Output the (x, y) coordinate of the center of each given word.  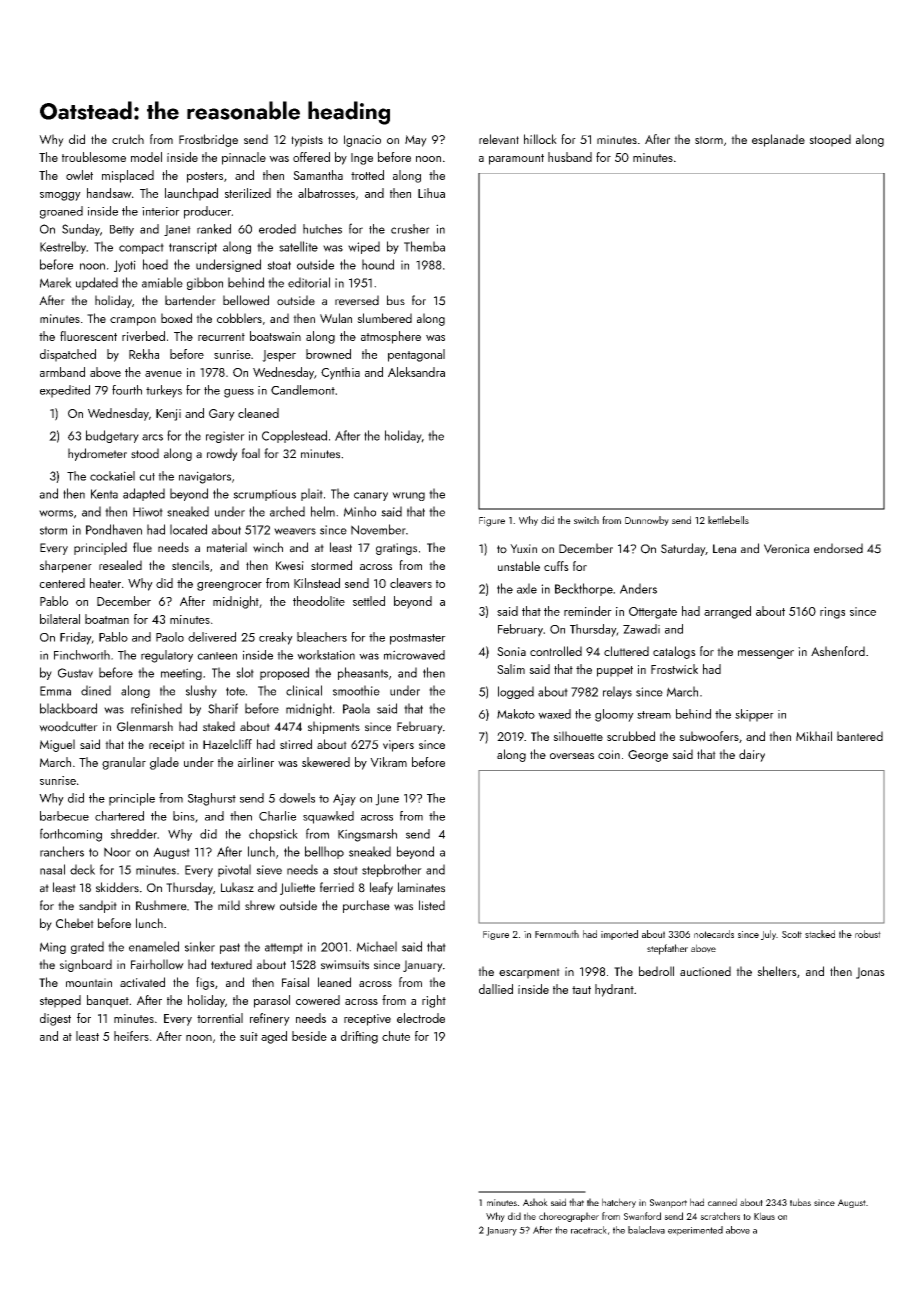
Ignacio (362, 141)
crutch (128, 139)
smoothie (356, 690)
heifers (131, 1036)
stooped (830, 140)
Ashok (535, 1202)
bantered (860, 736)
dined (96, 690)
